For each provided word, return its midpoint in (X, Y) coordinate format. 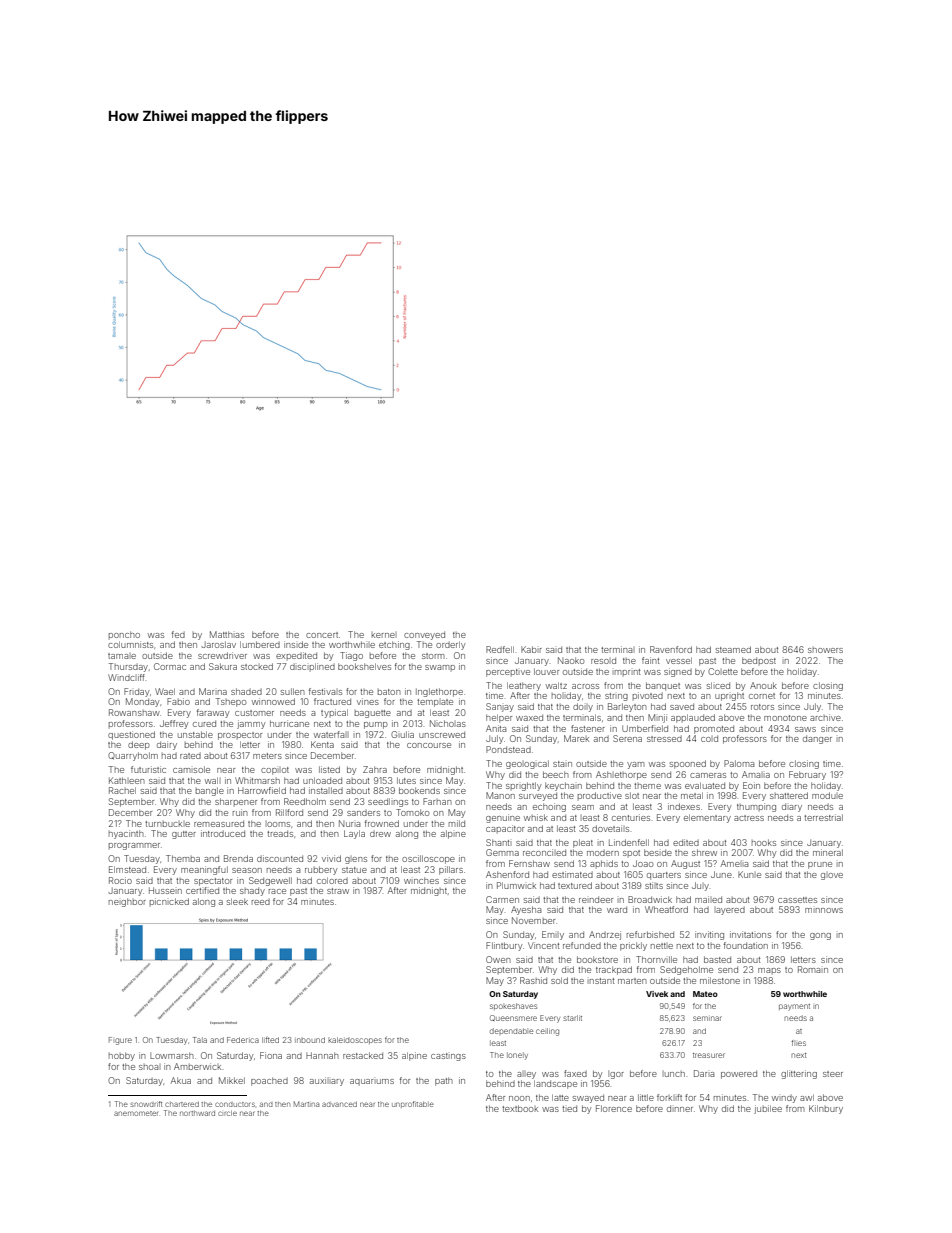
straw (338, 891)
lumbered (260, 644)
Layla (354, 834)
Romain (813, 969)
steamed (733, 649)
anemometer (136, 1113)
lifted (270, 1040)
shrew (704, 852)
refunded (582, 945)
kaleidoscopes (355, 1040)
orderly (450, 645)
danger (817, 739)
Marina (213, 691)
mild (457, 823)
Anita (496, 728)
